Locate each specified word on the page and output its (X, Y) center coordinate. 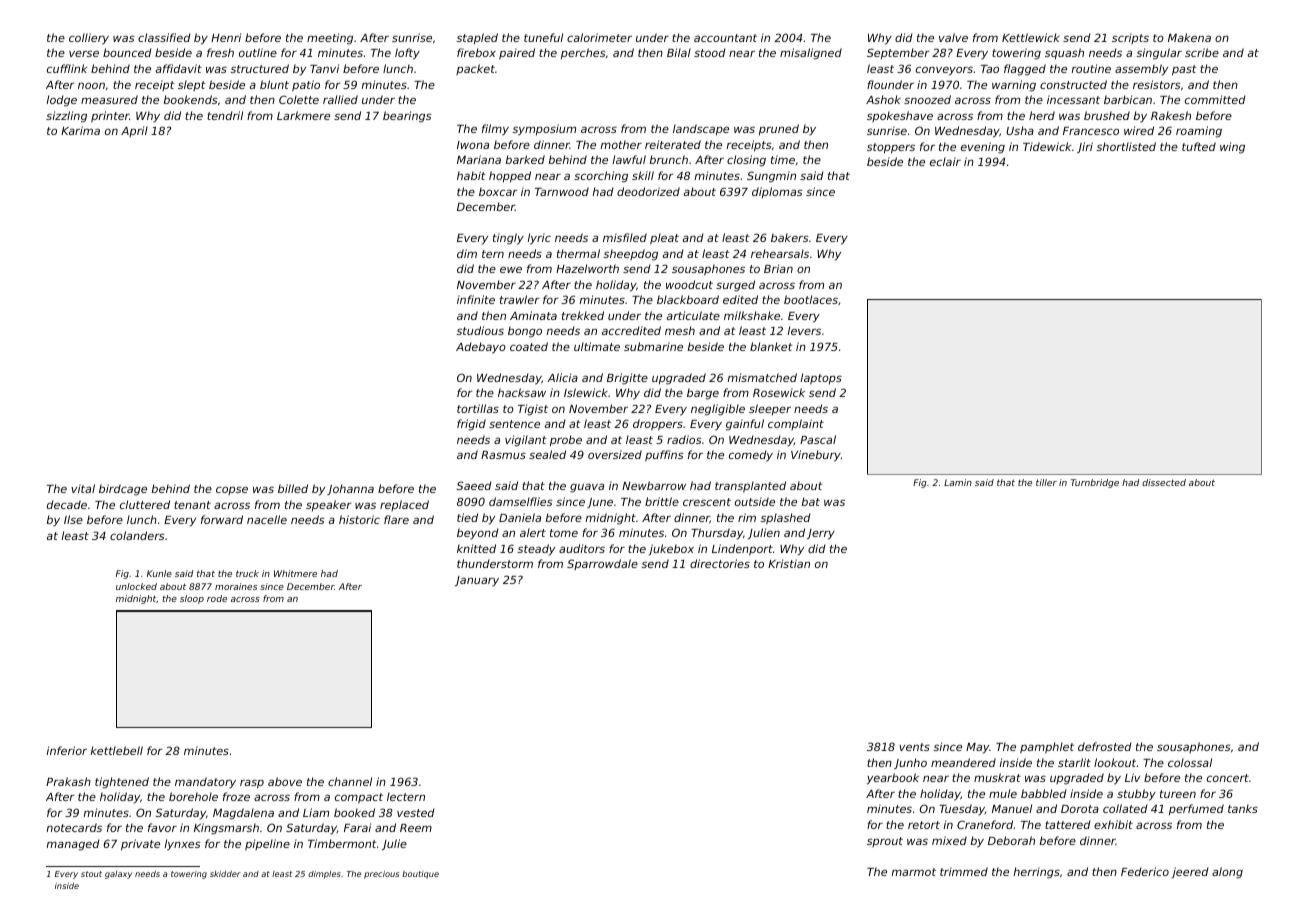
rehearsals (780, 253)
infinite (476, 299)
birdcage (123, 490)
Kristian (789, 563)
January (477, 581)
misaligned (811, 54)
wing (1232, 148)
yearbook (893, 779)
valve (953, 37)
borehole (193, 796)
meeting (330, 39)
